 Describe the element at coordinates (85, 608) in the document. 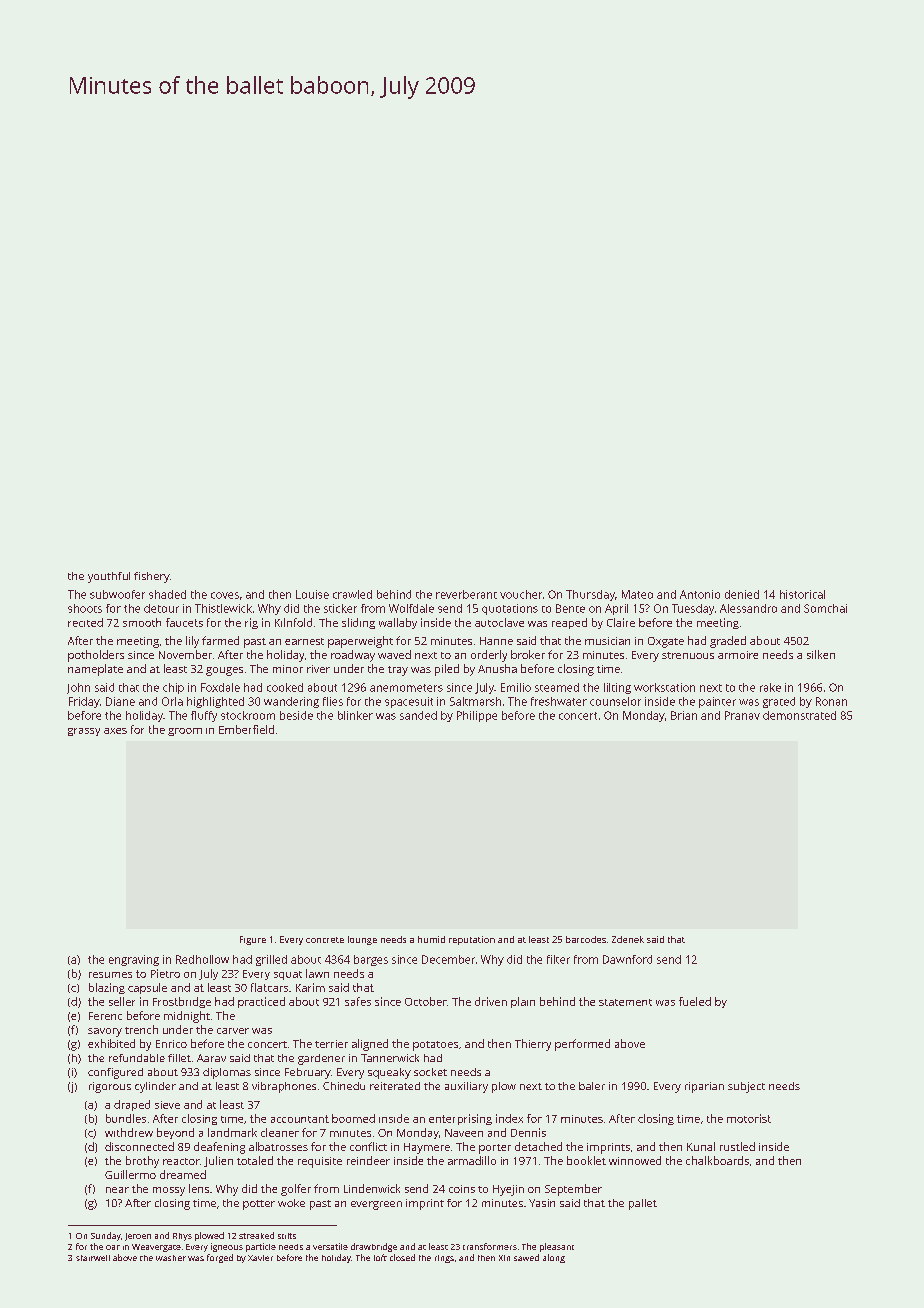

I see `shoots` at that location.
